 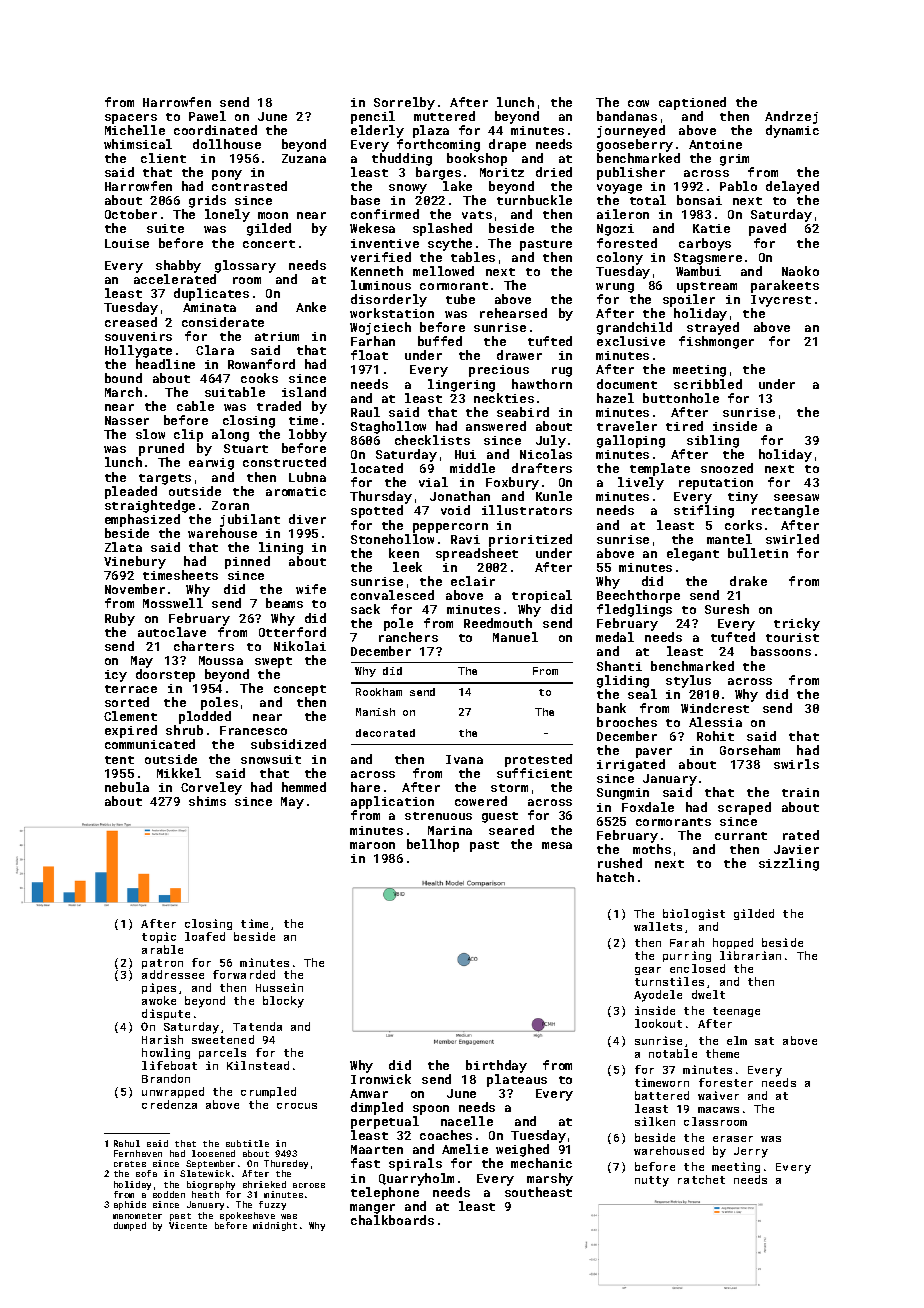 What do you see at coordinates (284, 603) in the image?
I see `beams` at bounding box center [284, 603].
